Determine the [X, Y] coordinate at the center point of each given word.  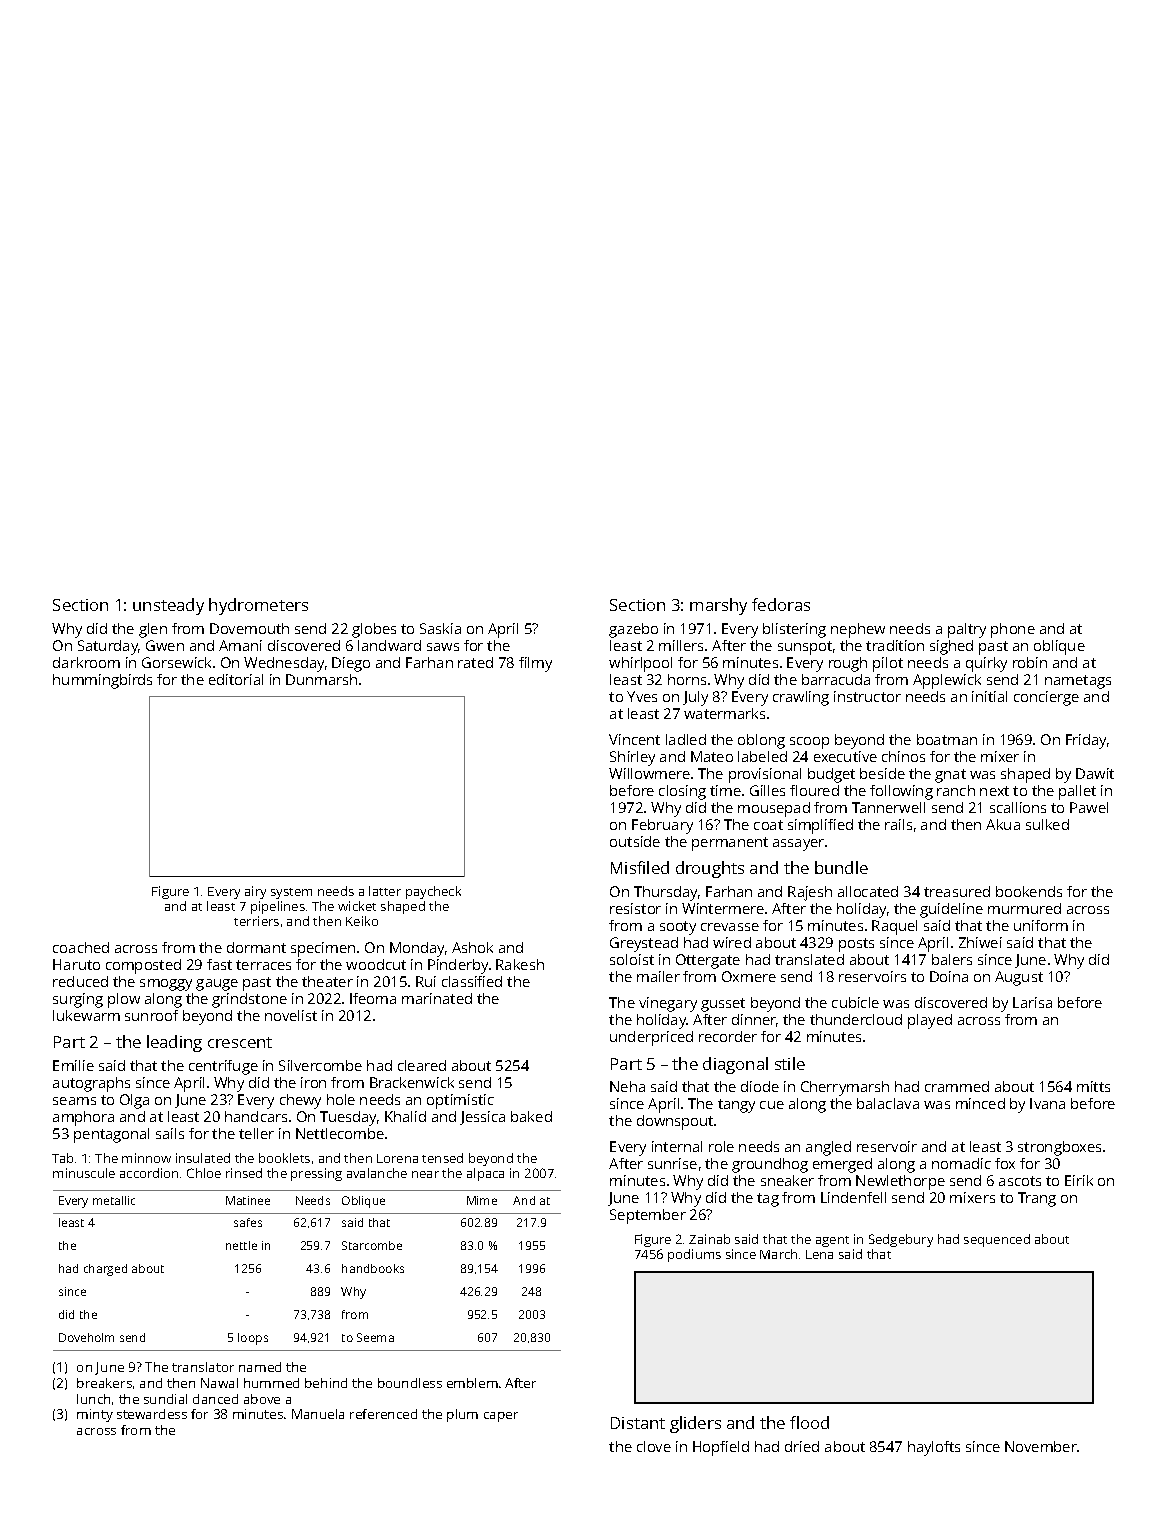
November [1041, 1446]
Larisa [1032, 1002]
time [725, 790]
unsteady [168, 606]
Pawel [1089, 807]
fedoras [781, 604]
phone [1013, 630]
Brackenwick [412, 1082]
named [260, 1367]
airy [255, 892]
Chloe [204, 1173]
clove [654, 1446]
